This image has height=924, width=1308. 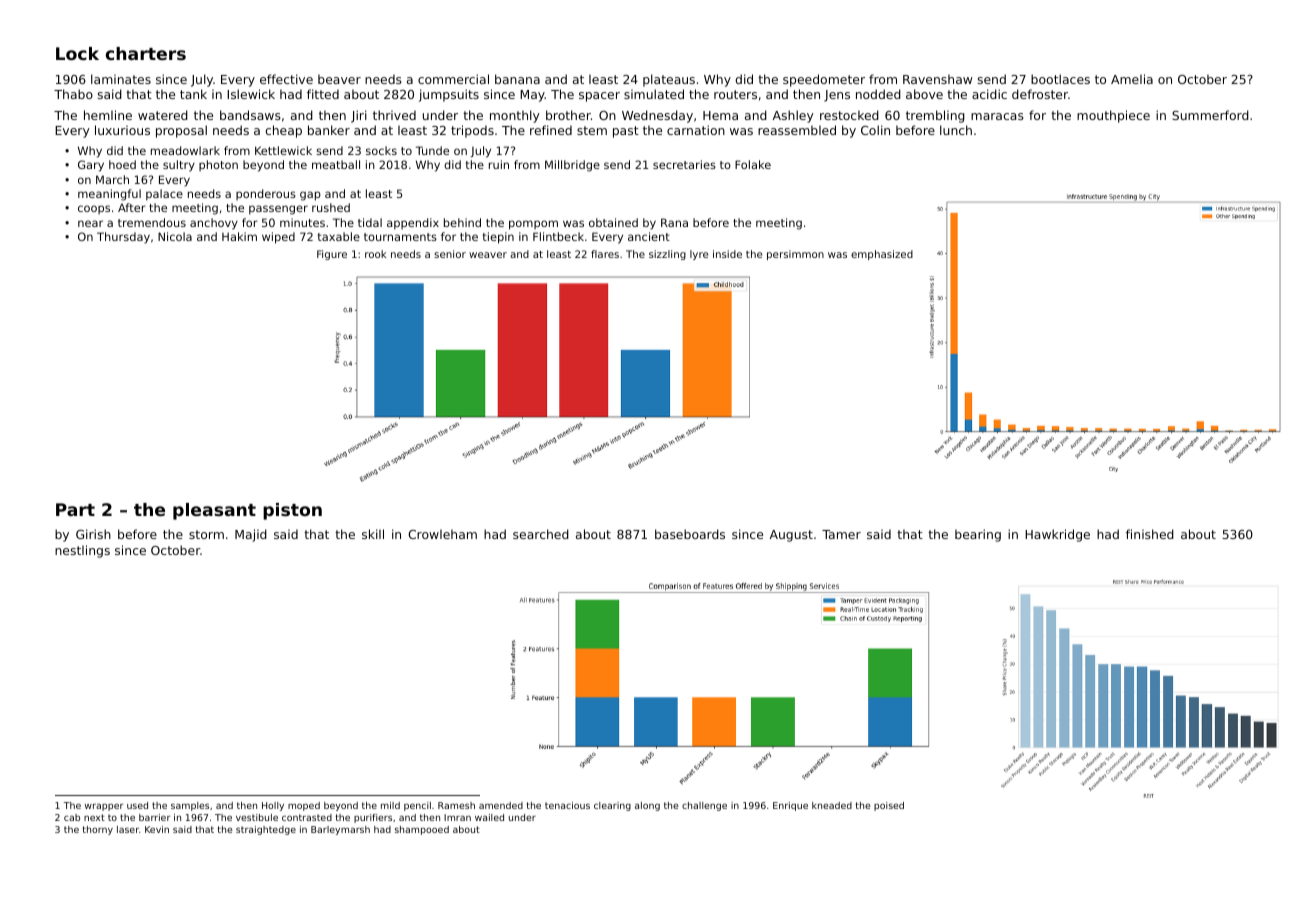 I want to click on persimmon, so click(x=795, y=255).
